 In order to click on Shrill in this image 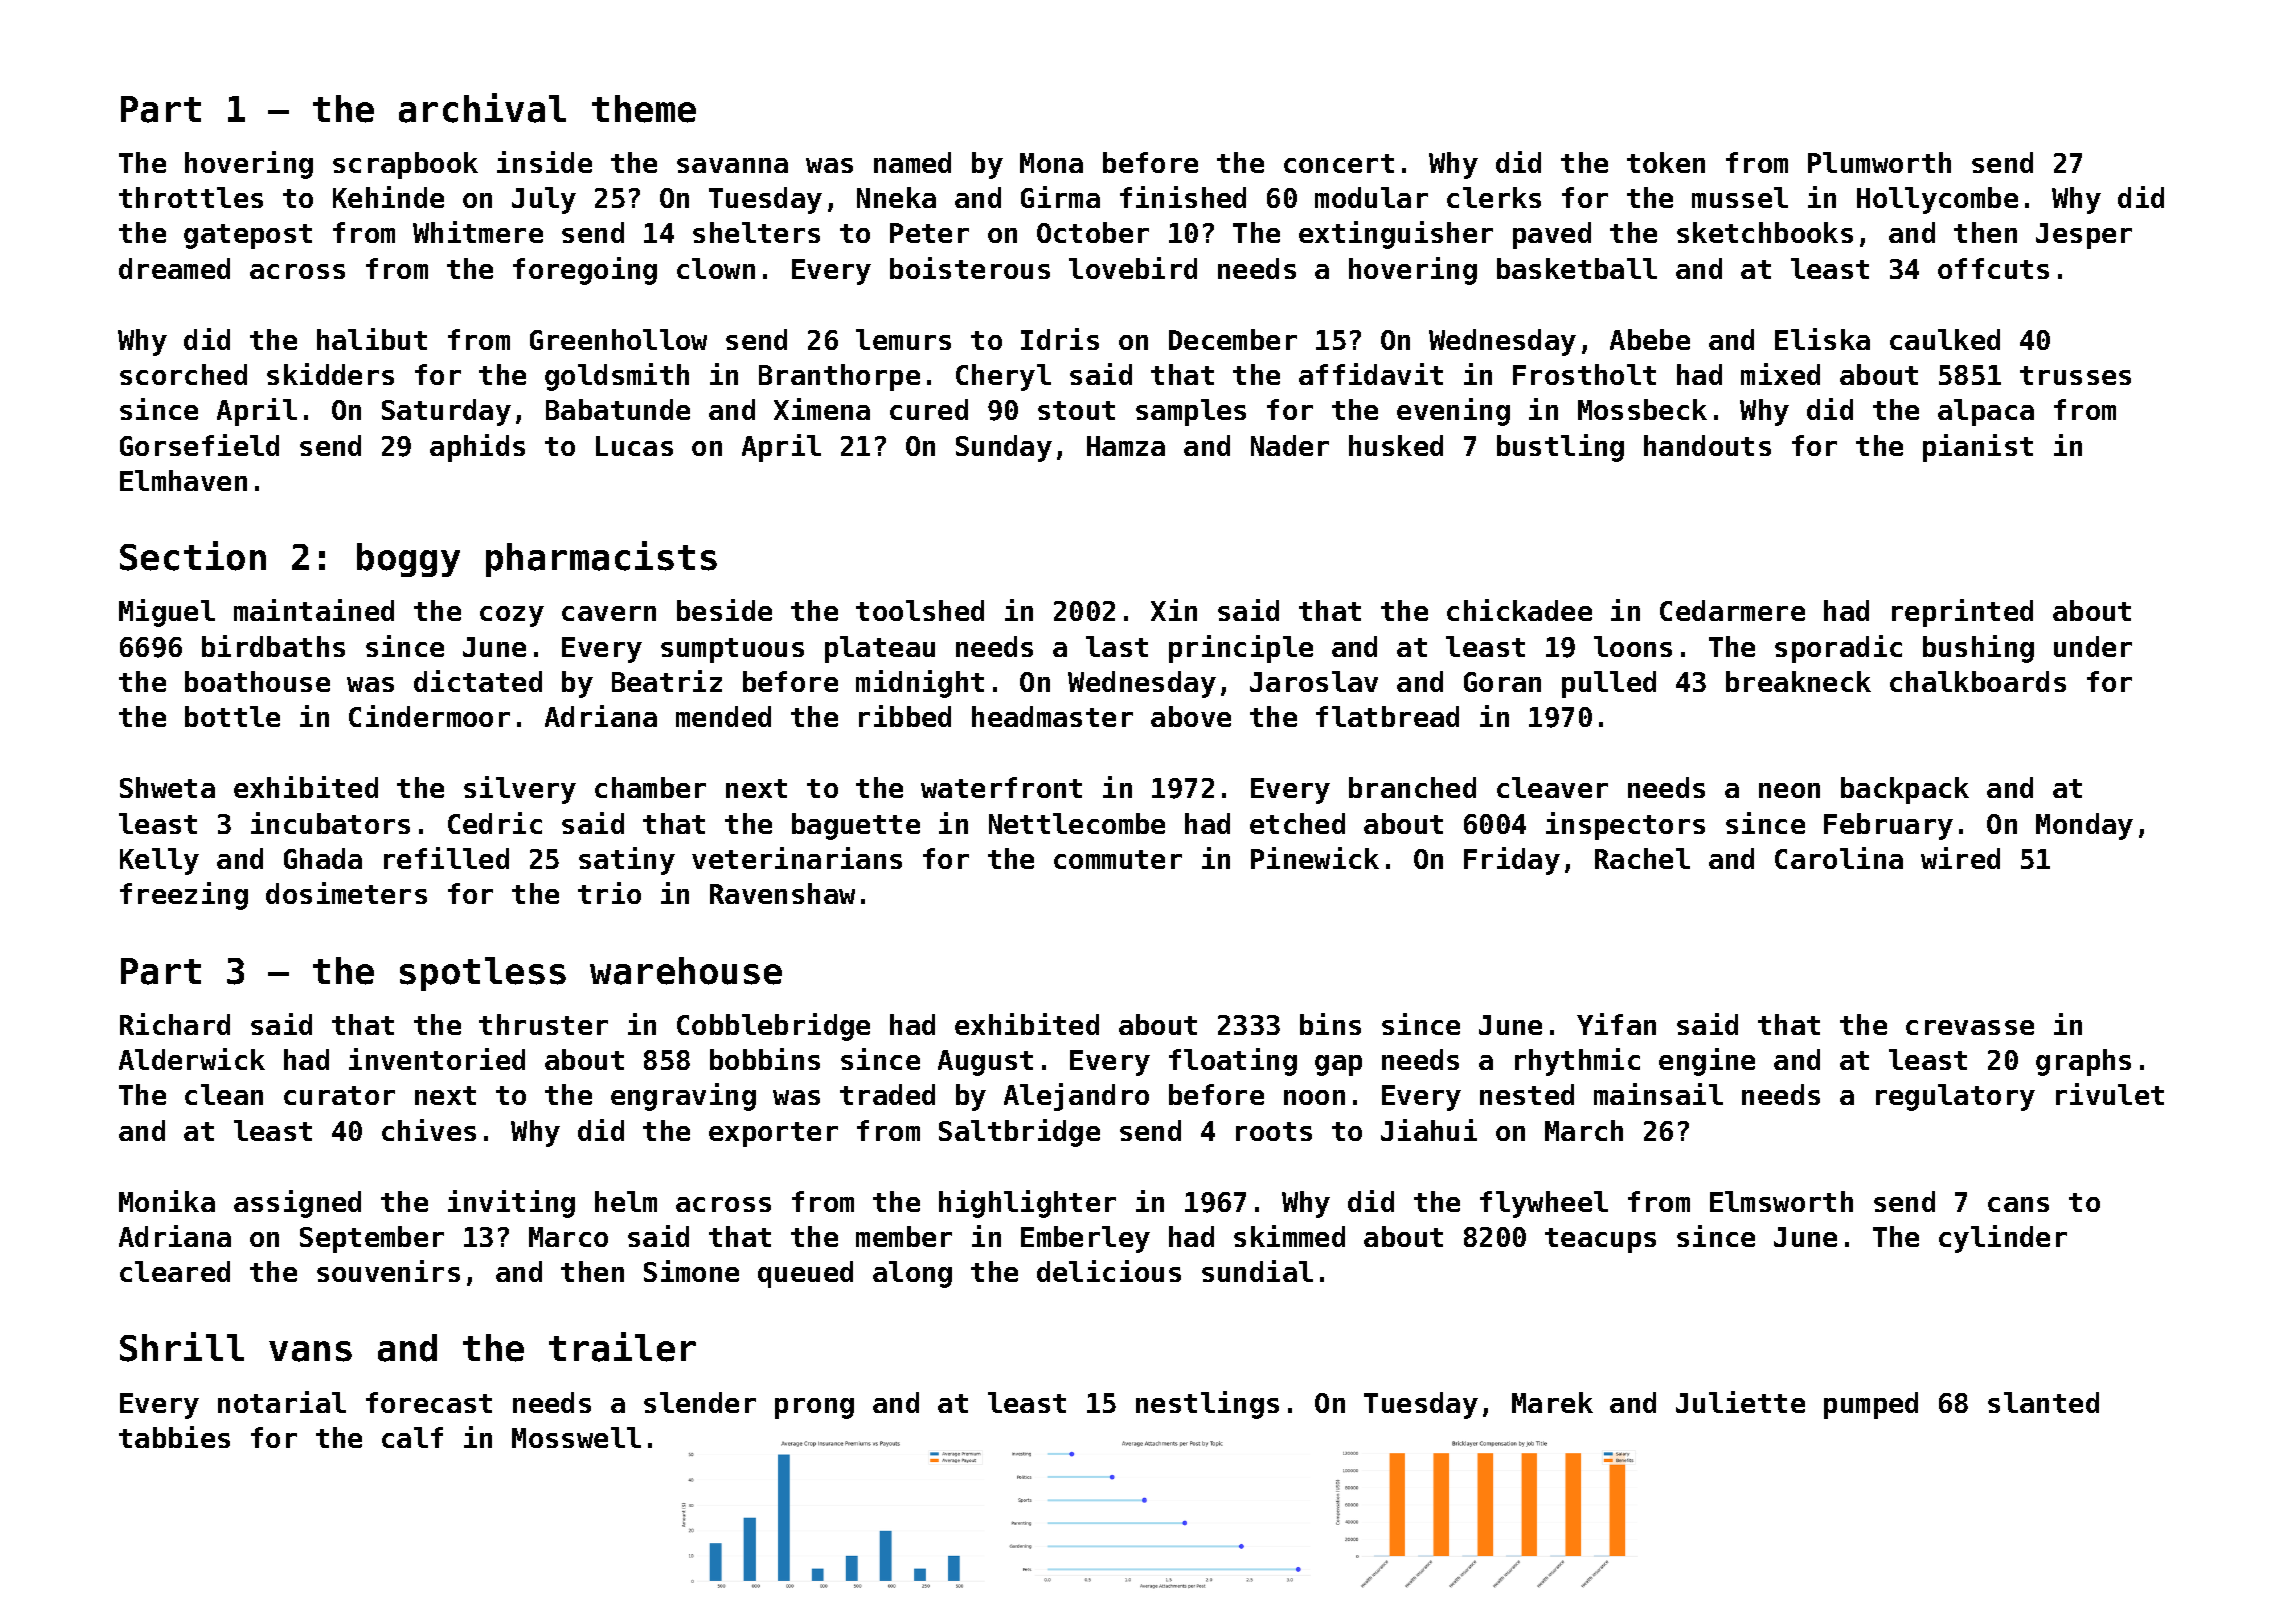, I will do `click(182, 1347)`.
